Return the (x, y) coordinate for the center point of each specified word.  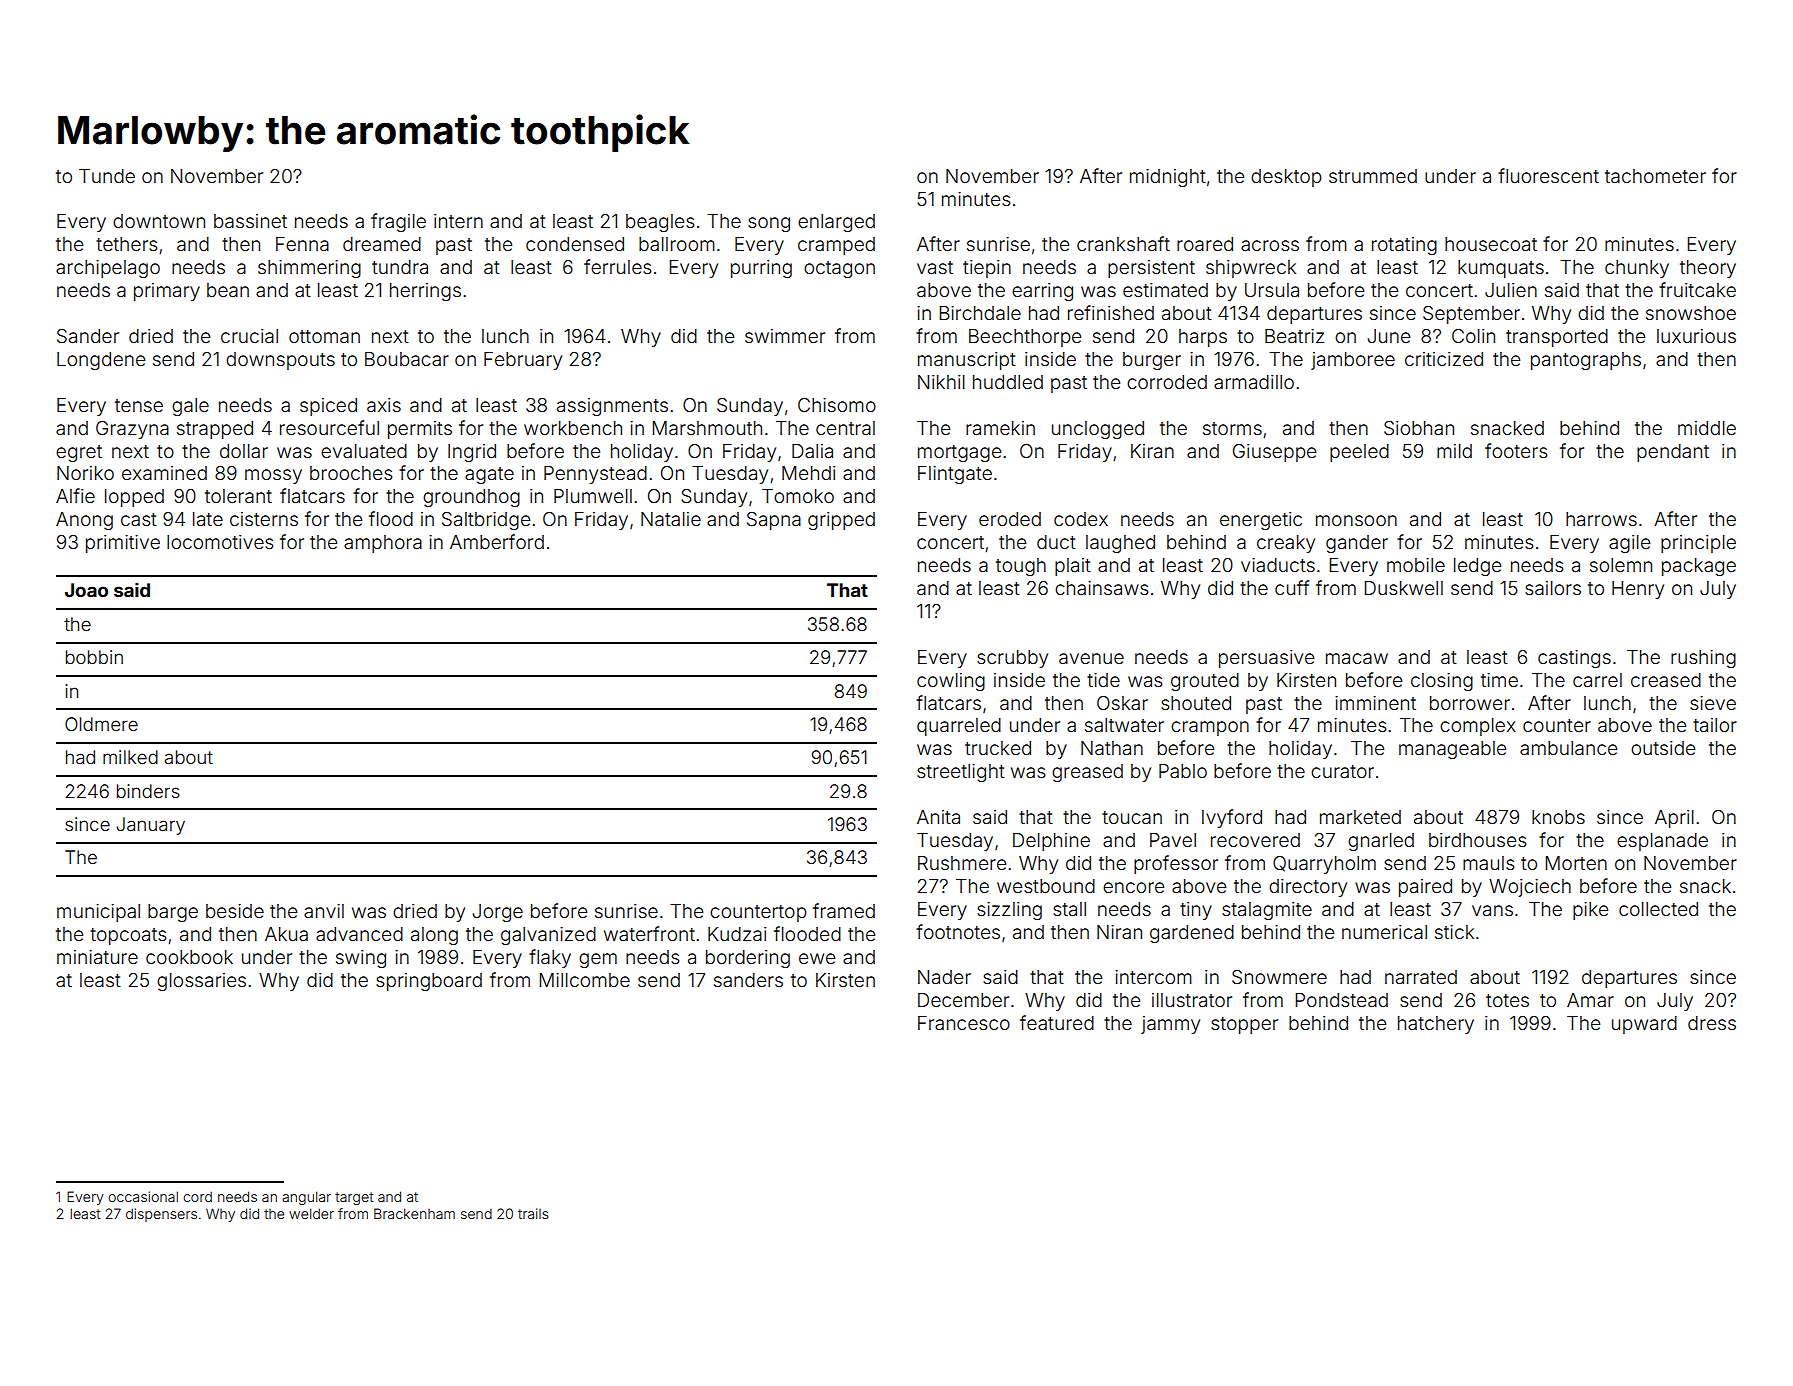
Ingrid (472, 453)
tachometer (1655, 176)
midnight (1168, 178)
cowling (951, 682)
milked (130, 757)
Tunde (107, 176)
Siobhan (1419, 428)
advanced (359, 934)
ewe (817, 958)
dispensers (161, 1215)
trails (533, 1213)
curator (1342, 771)
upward (1644, 1025)
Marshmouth (707, 428)
